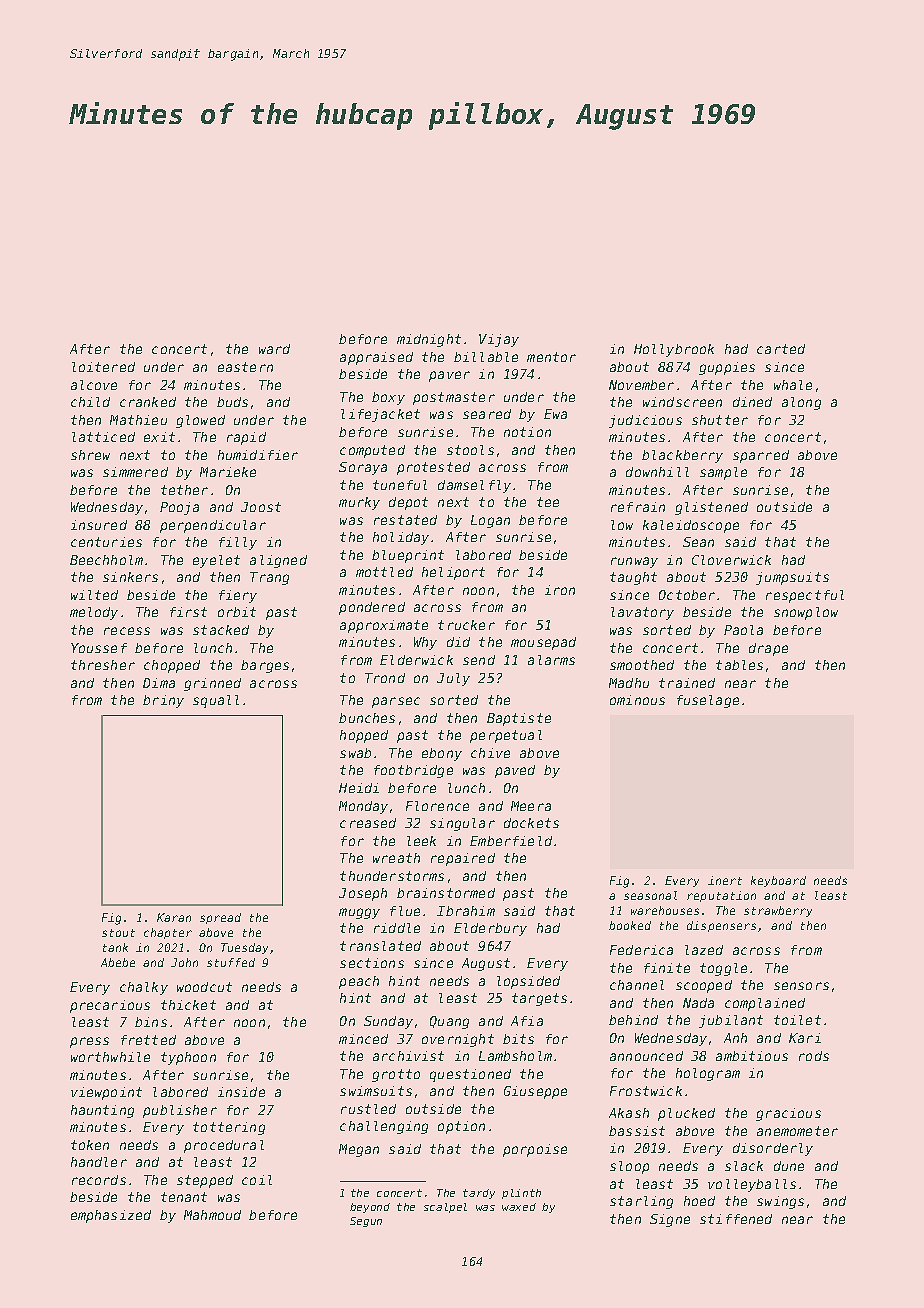 The width and height of the image is (924, 1308). Describe the element at coordinates (118, 962) in the image. I see `Abebe` at that location.
